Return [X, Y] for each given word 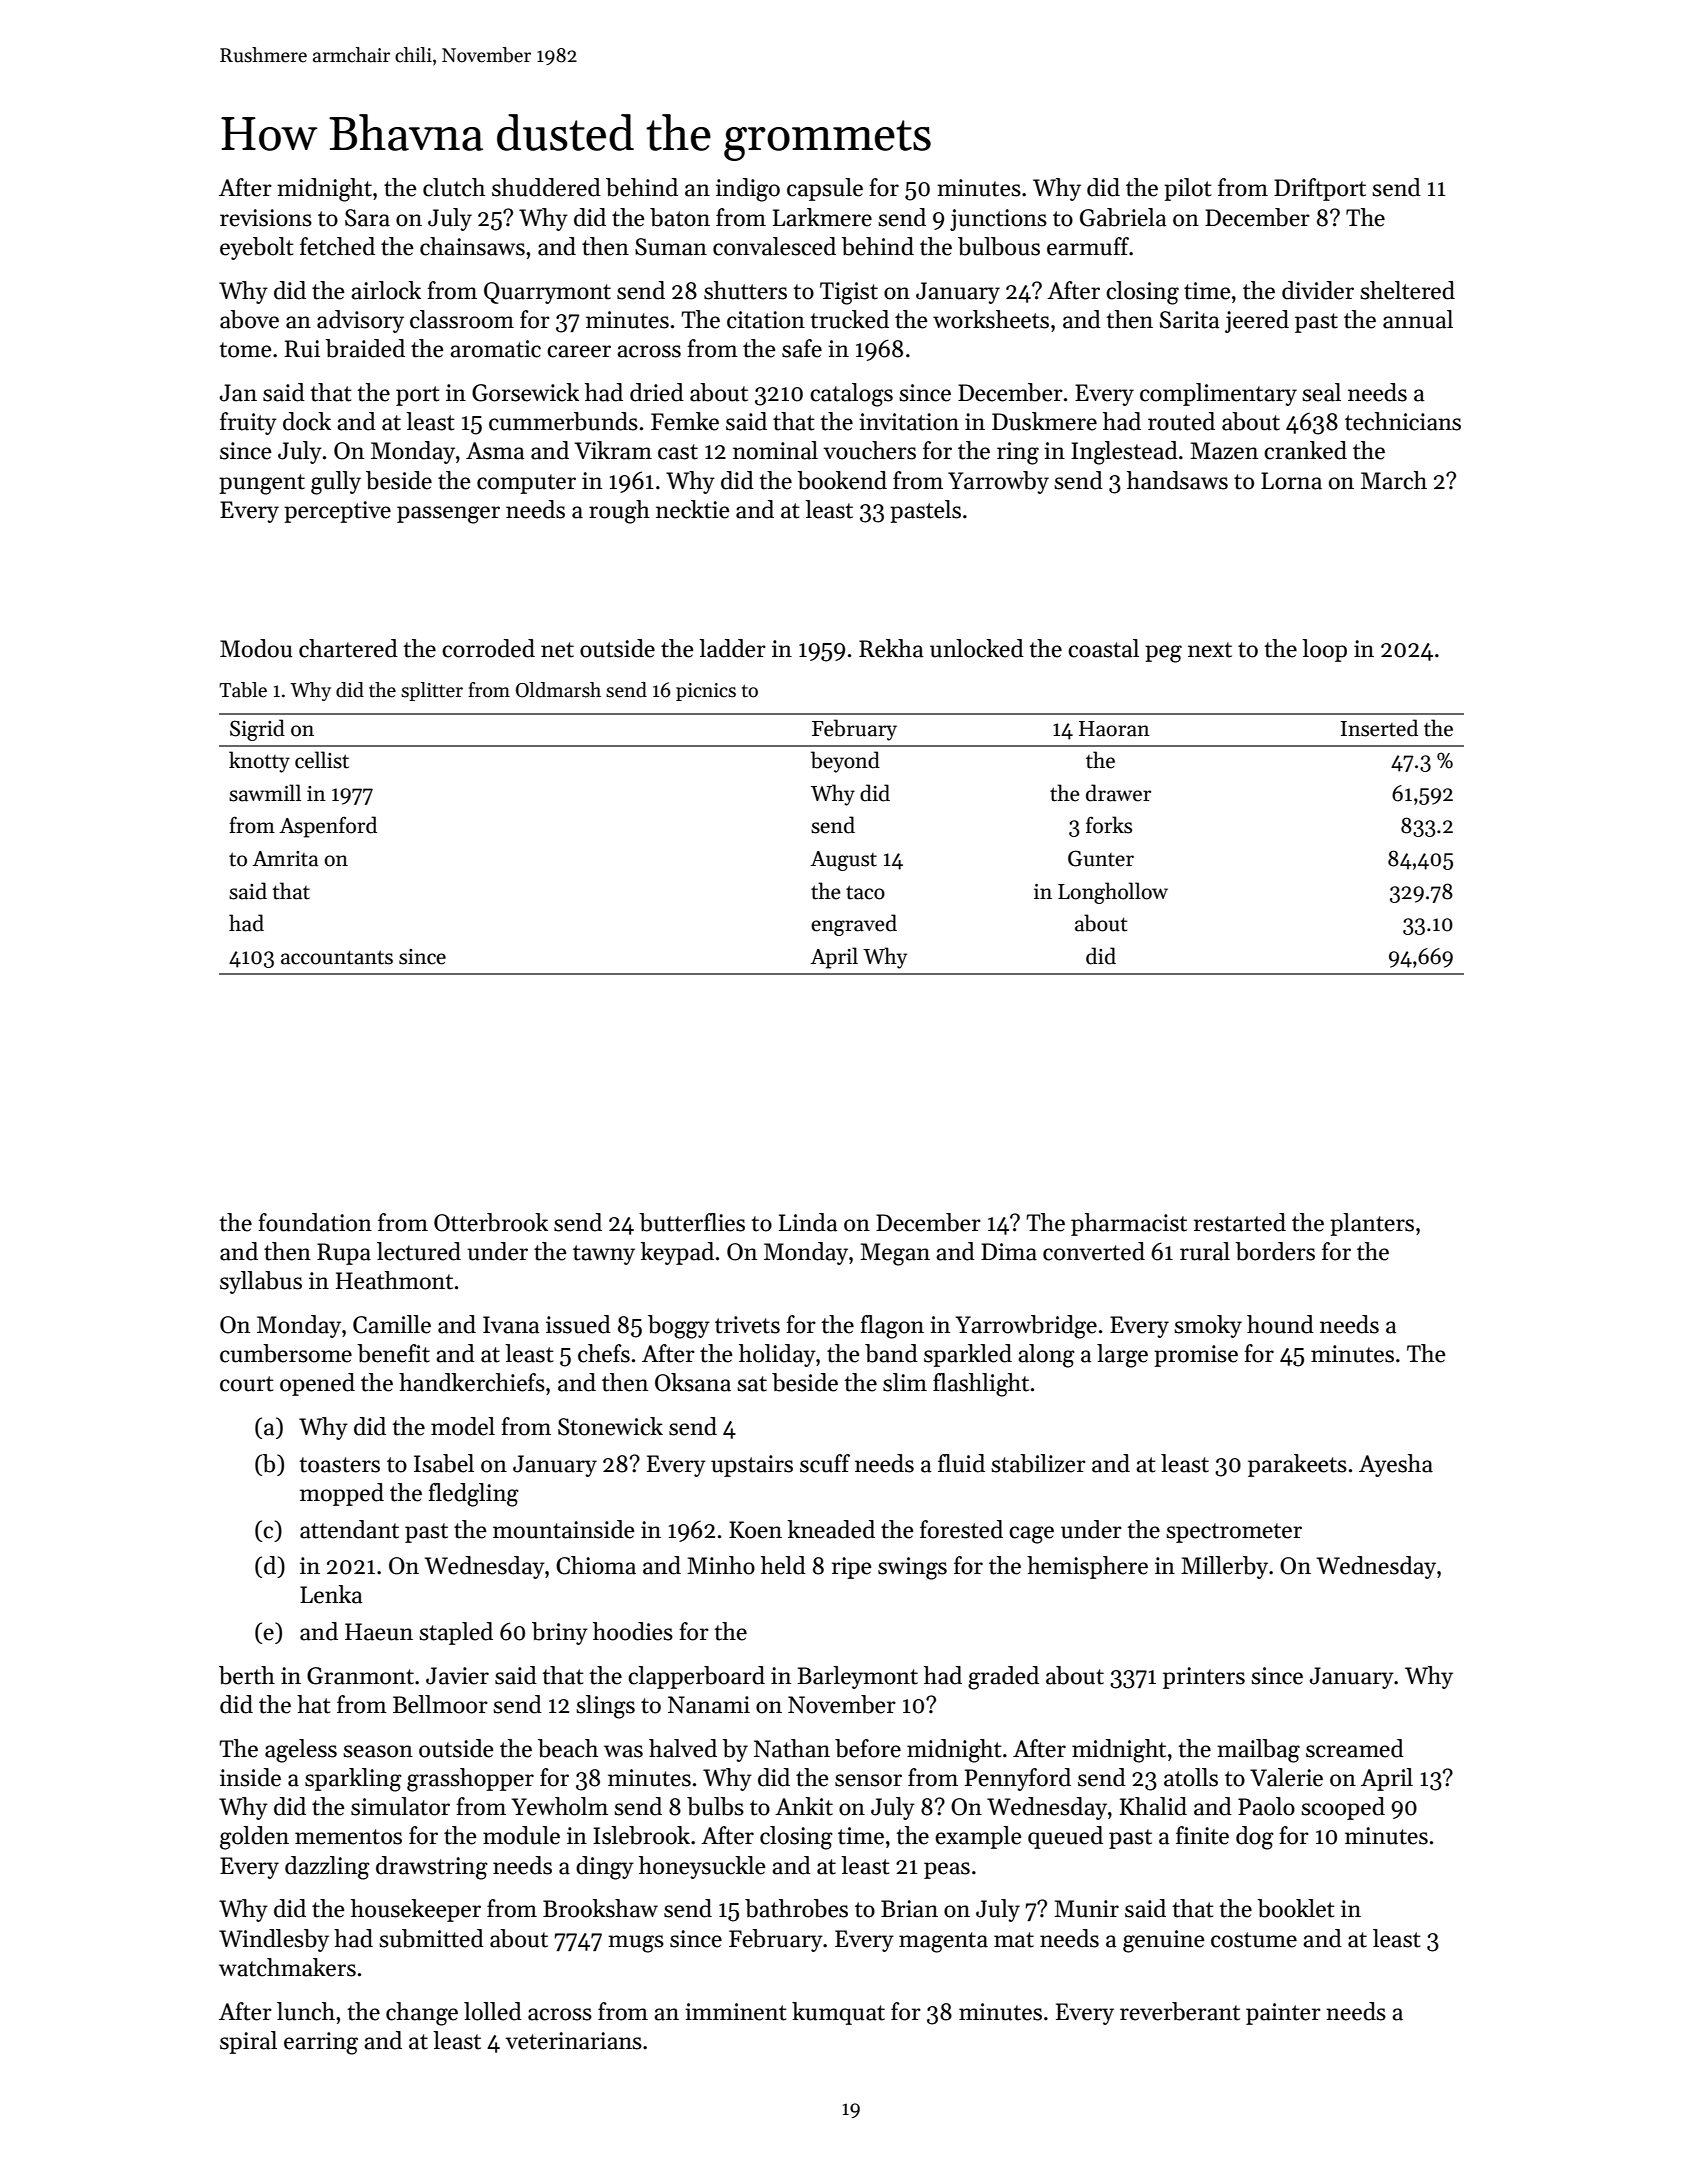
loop [1324, 650]
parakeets [1297, 1465]
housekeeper [416, 1910]
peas [947, 1870]
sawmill [265, 793]
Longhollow [1113, 893]
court [247, 1384]
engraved [854, 925]
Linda [808, 1222]
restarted [1240, 1222]
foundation [315, 1222]
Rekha [891, 648]
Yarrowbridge [1026, 1327]
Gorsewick [525, 392]
